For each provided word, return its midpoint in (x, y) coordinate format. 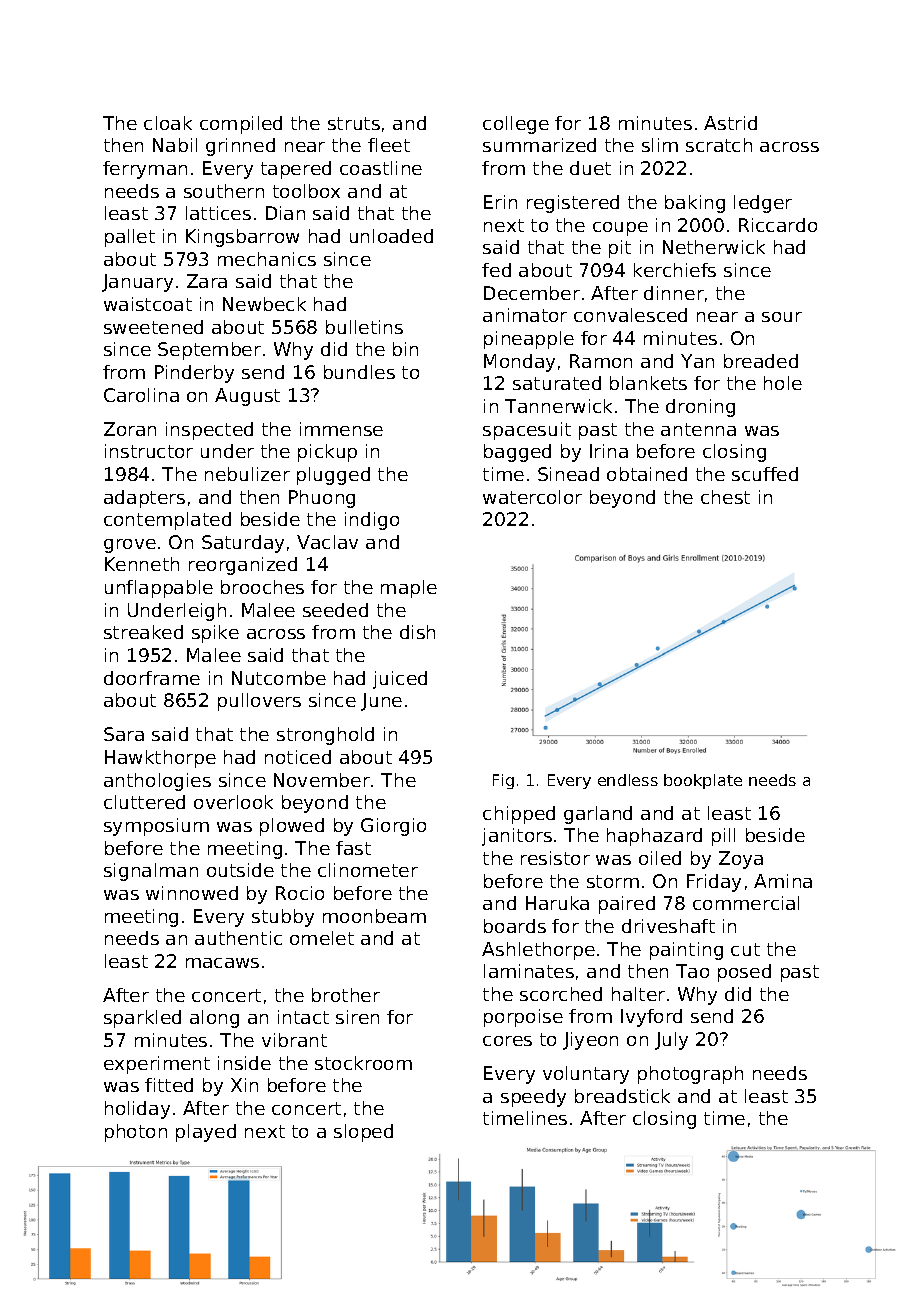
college (516, 125)
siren (357, 1017)
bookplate (703, 781)
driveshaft (668, 926)
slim (660, 145)
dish (417, 632)
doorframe (152, 678)
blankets (648, 383)
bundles (359, 372)
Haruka (557, 903)
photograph (690, 1075)
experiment (157, 1065)
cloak (168, 123)
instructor (149, 451)
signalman (151, 872)
